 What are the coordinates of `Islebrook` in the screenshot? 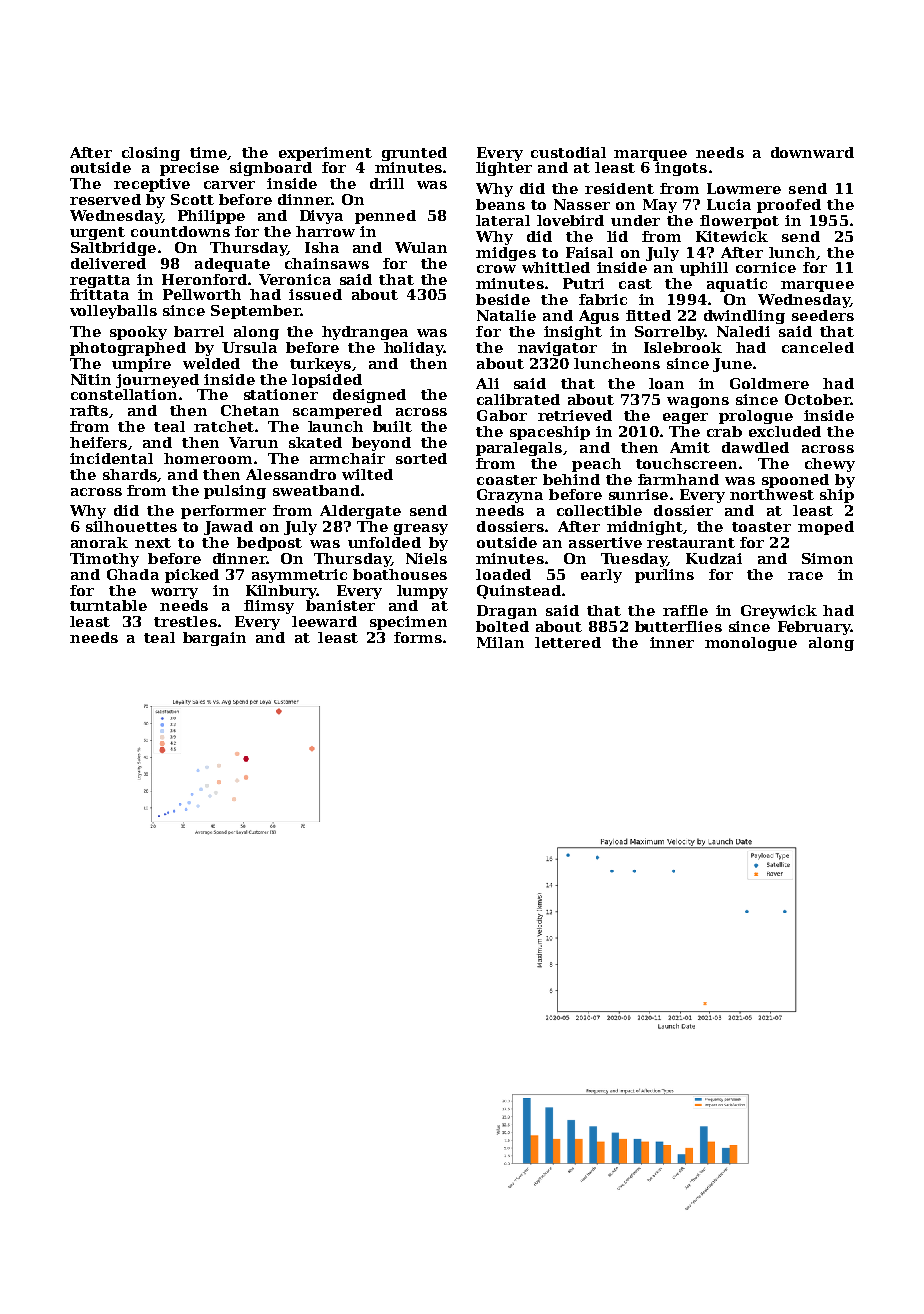 It's located at (683, 347).
